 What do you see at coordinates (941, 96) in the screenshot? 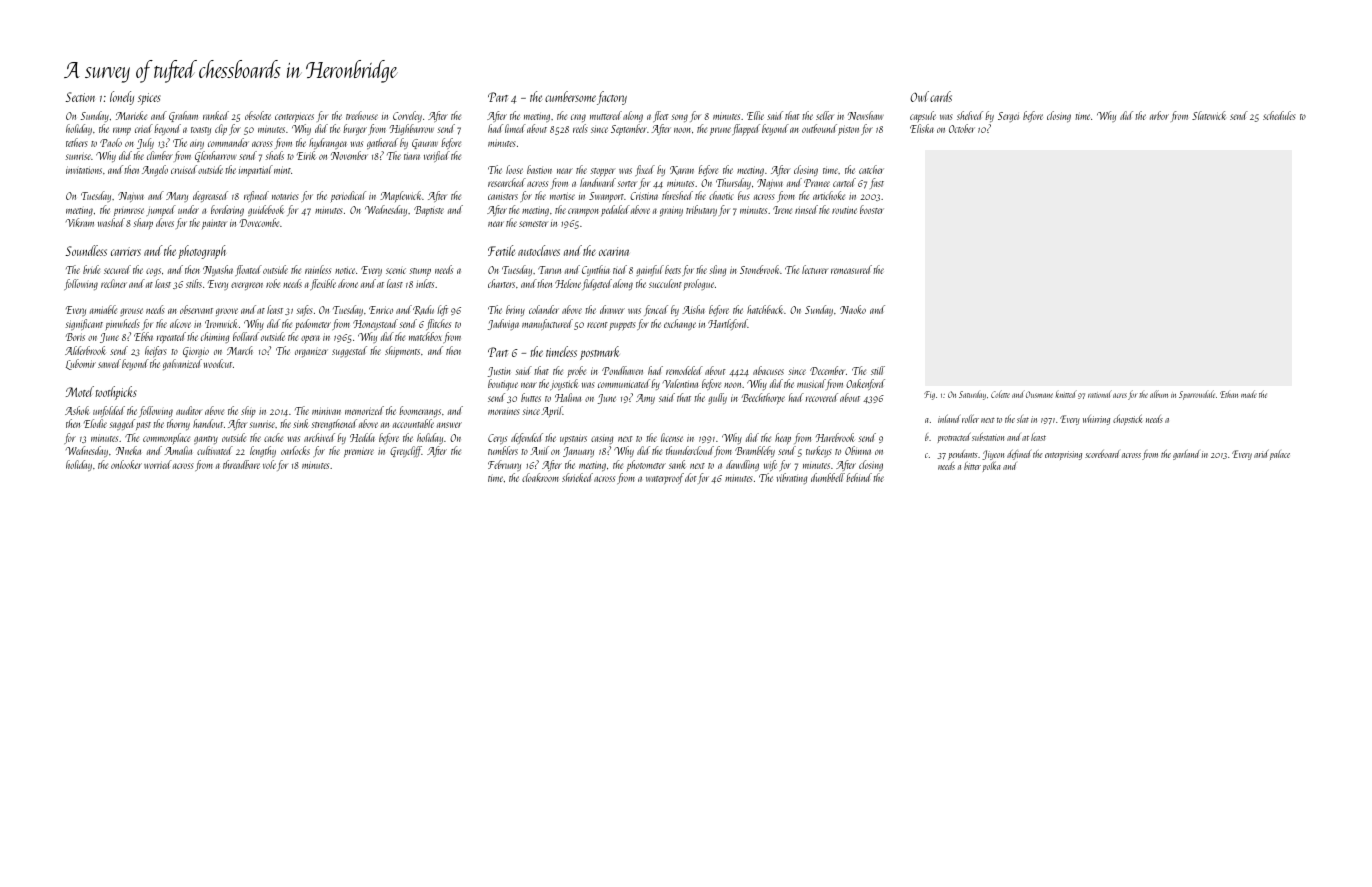
I see `cards` at bounding box center [941, 96].
